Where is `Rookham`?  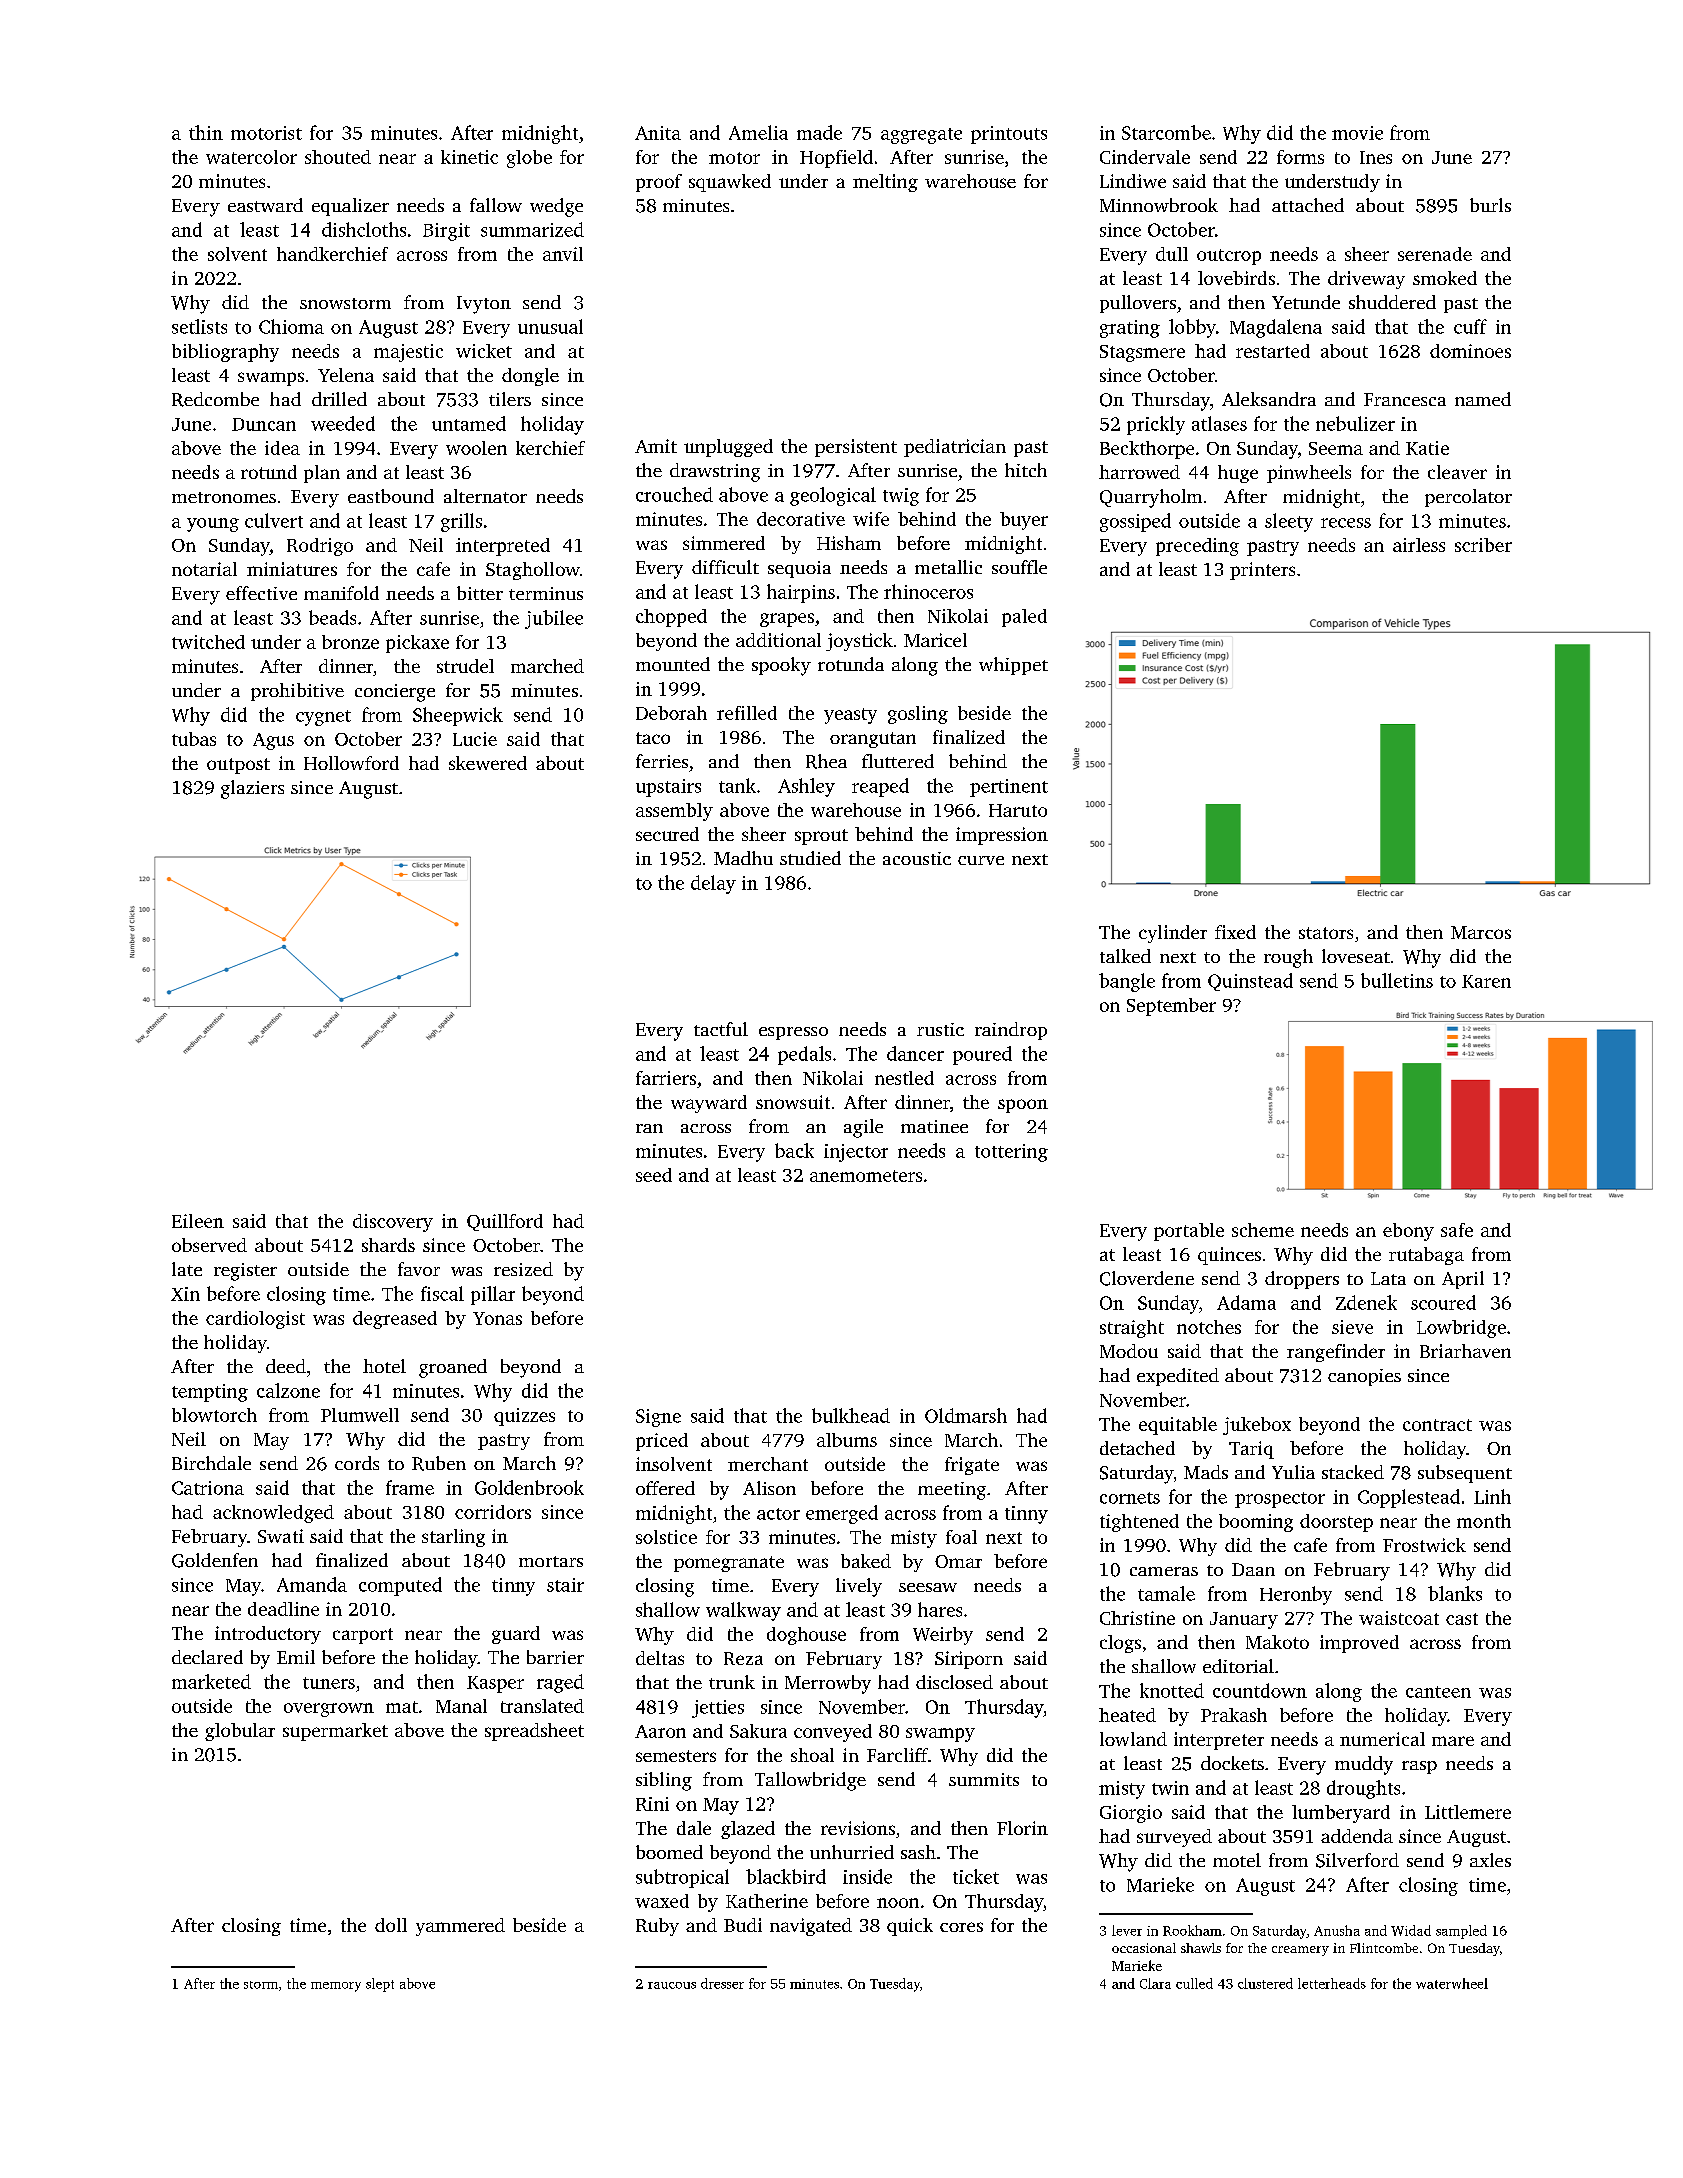
Rookham is located at coordinates (1192, 1930).
